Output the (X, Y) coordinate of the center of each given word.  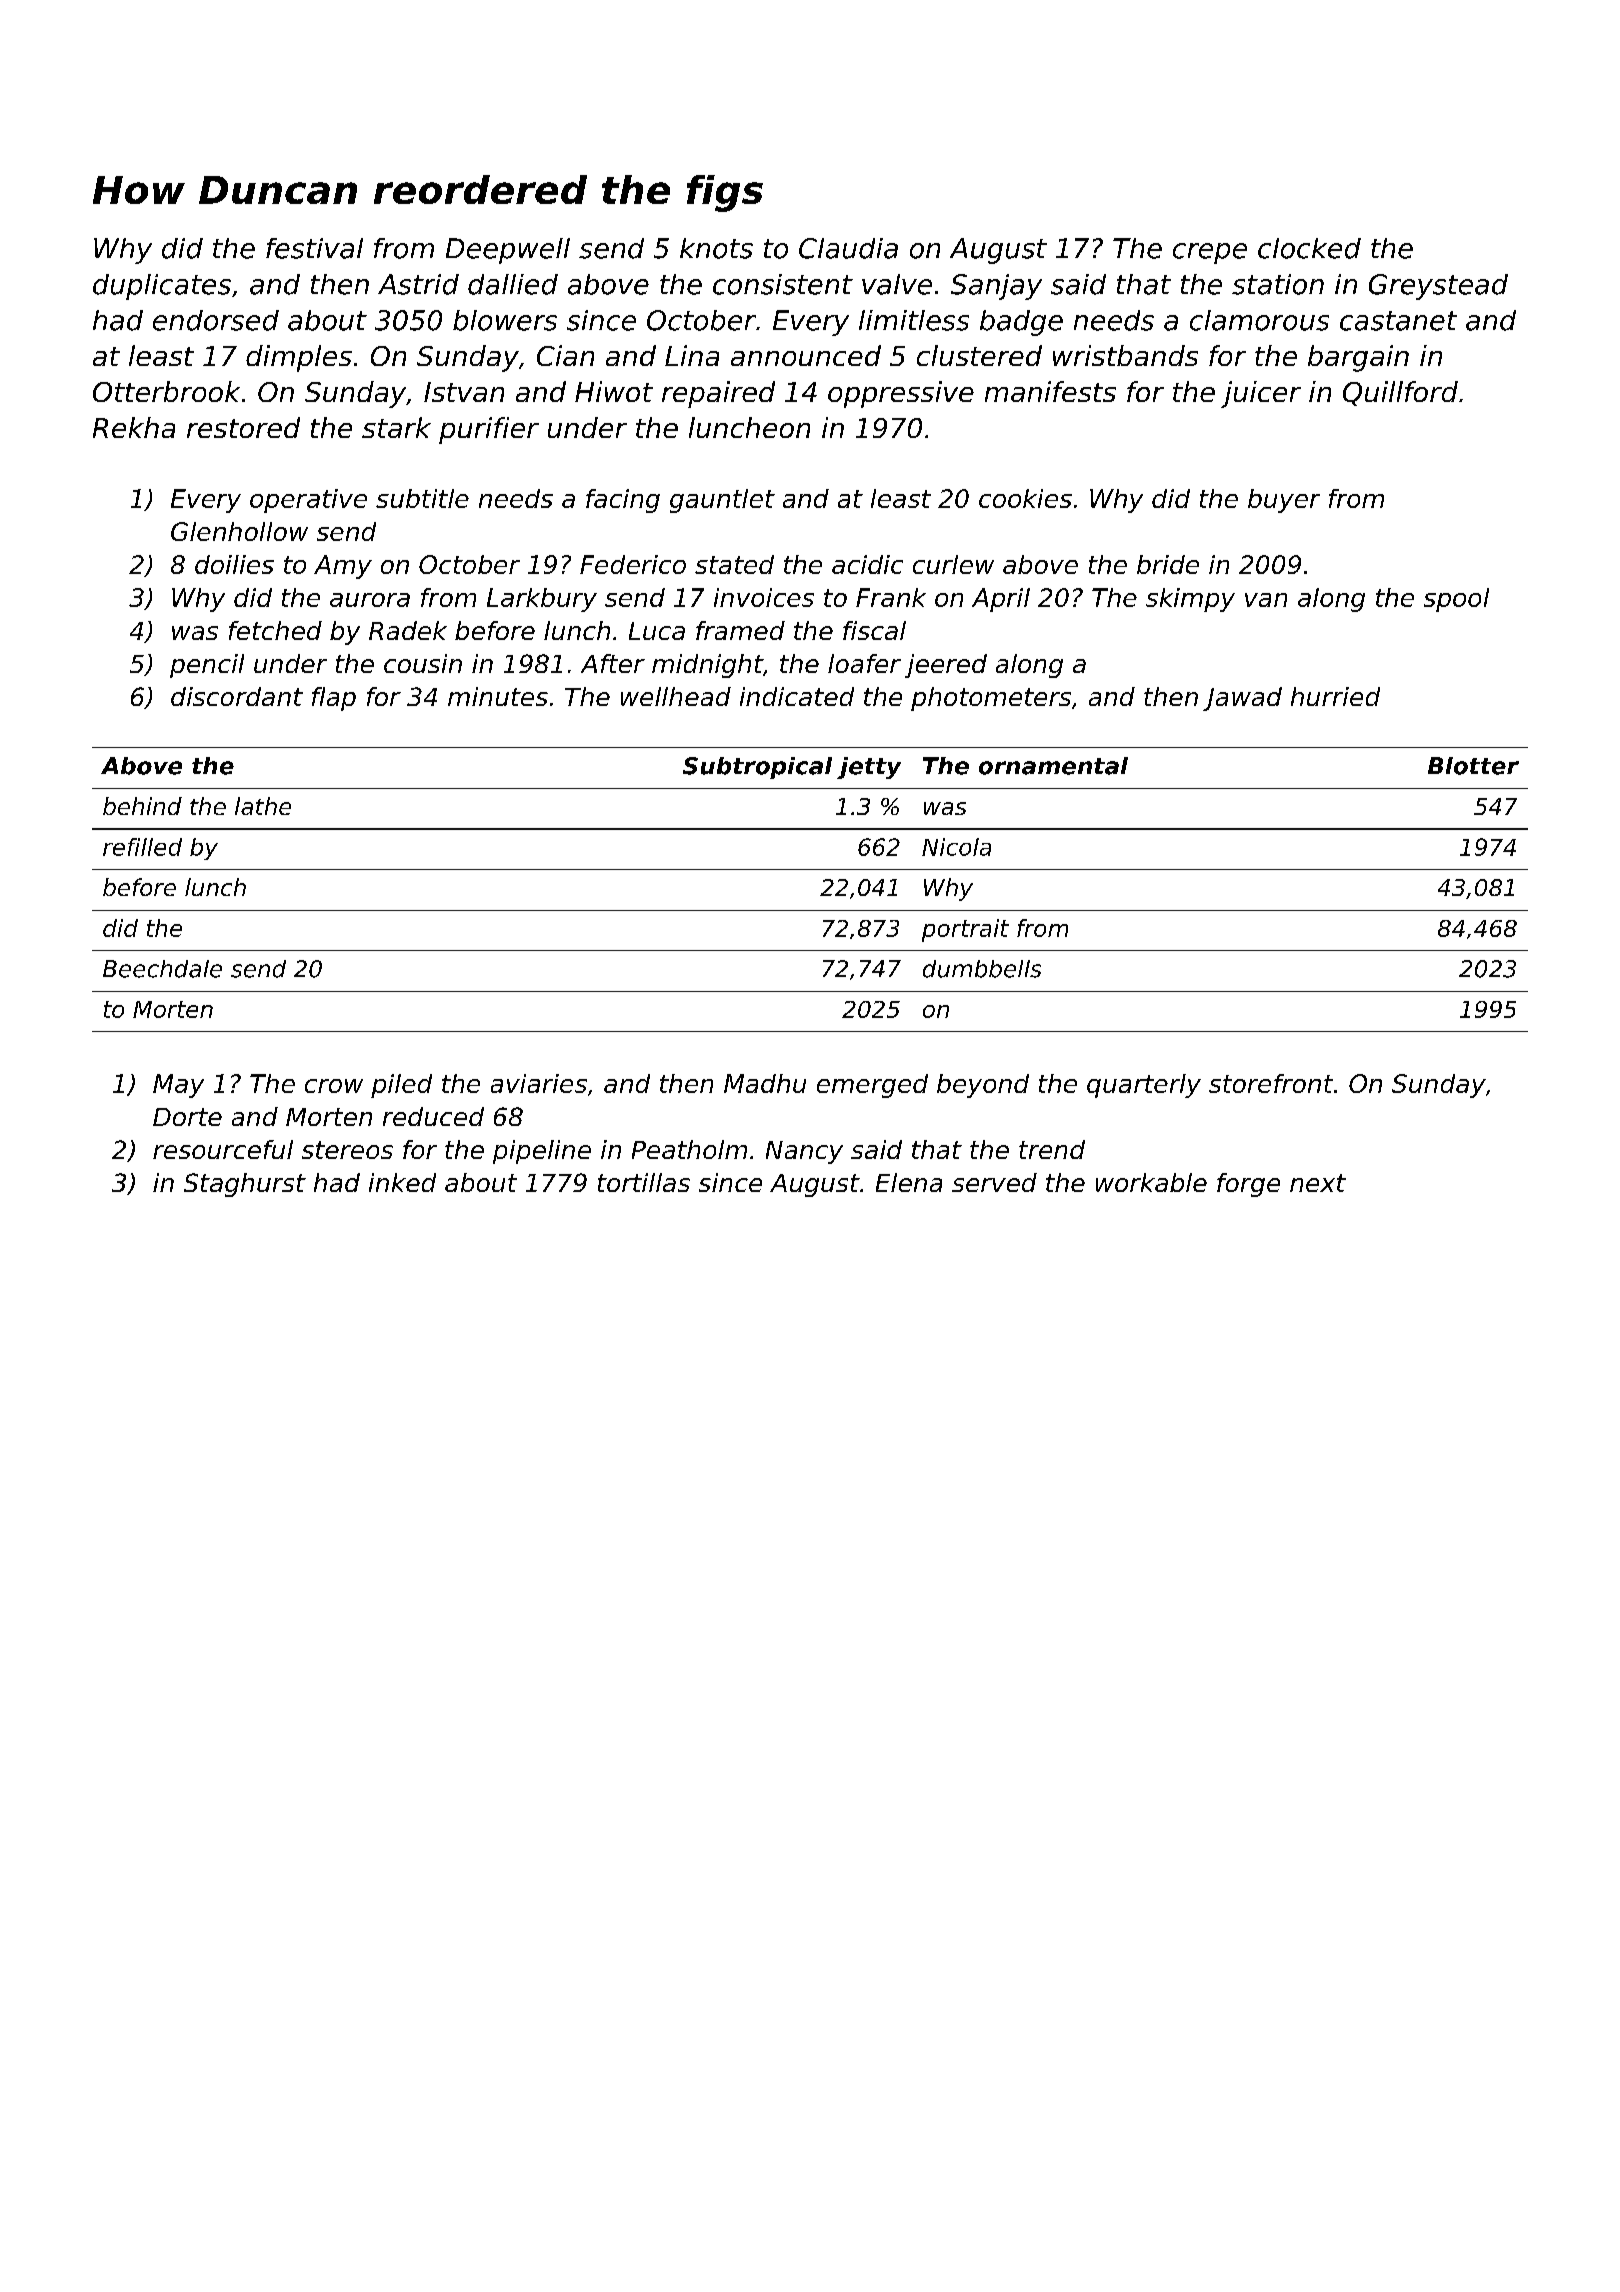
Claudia (848, 248)
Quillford (1400, 393)
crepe (1210, 253)
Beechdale (162, 969)
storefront (1271, 1083)
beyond (983, 1086)
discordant (237, 696)
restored (243, 427)
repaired (718, 394)
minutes (498, 696)
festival (314, 248)
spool (1456, 600)
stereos (347, 1150)
